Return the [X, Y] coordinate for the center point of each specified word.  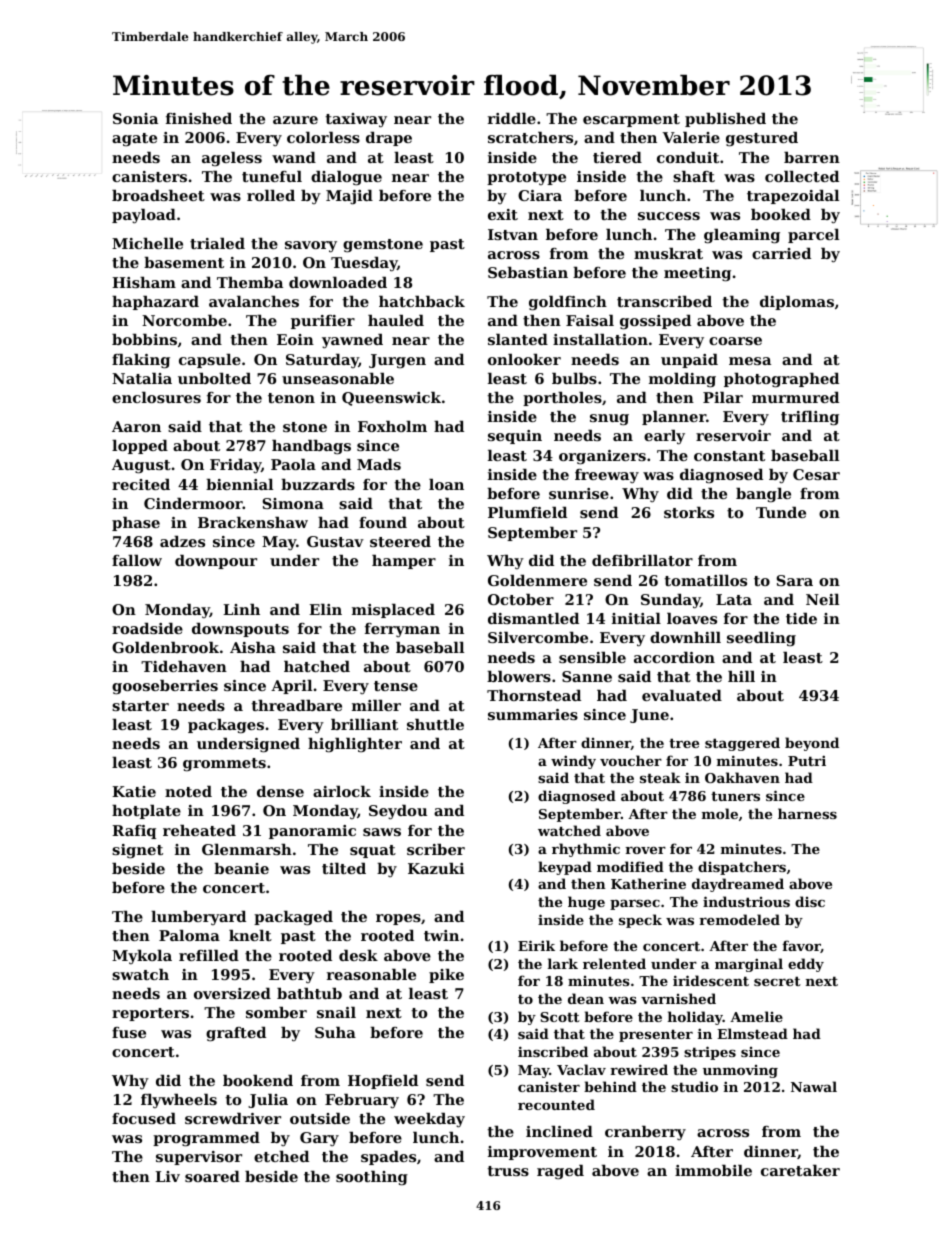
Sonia [135, 118]
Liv [167, 1176]
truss [508, 1171]
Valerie [691, 137]
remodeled [739, 919]
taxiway [356, 120]
